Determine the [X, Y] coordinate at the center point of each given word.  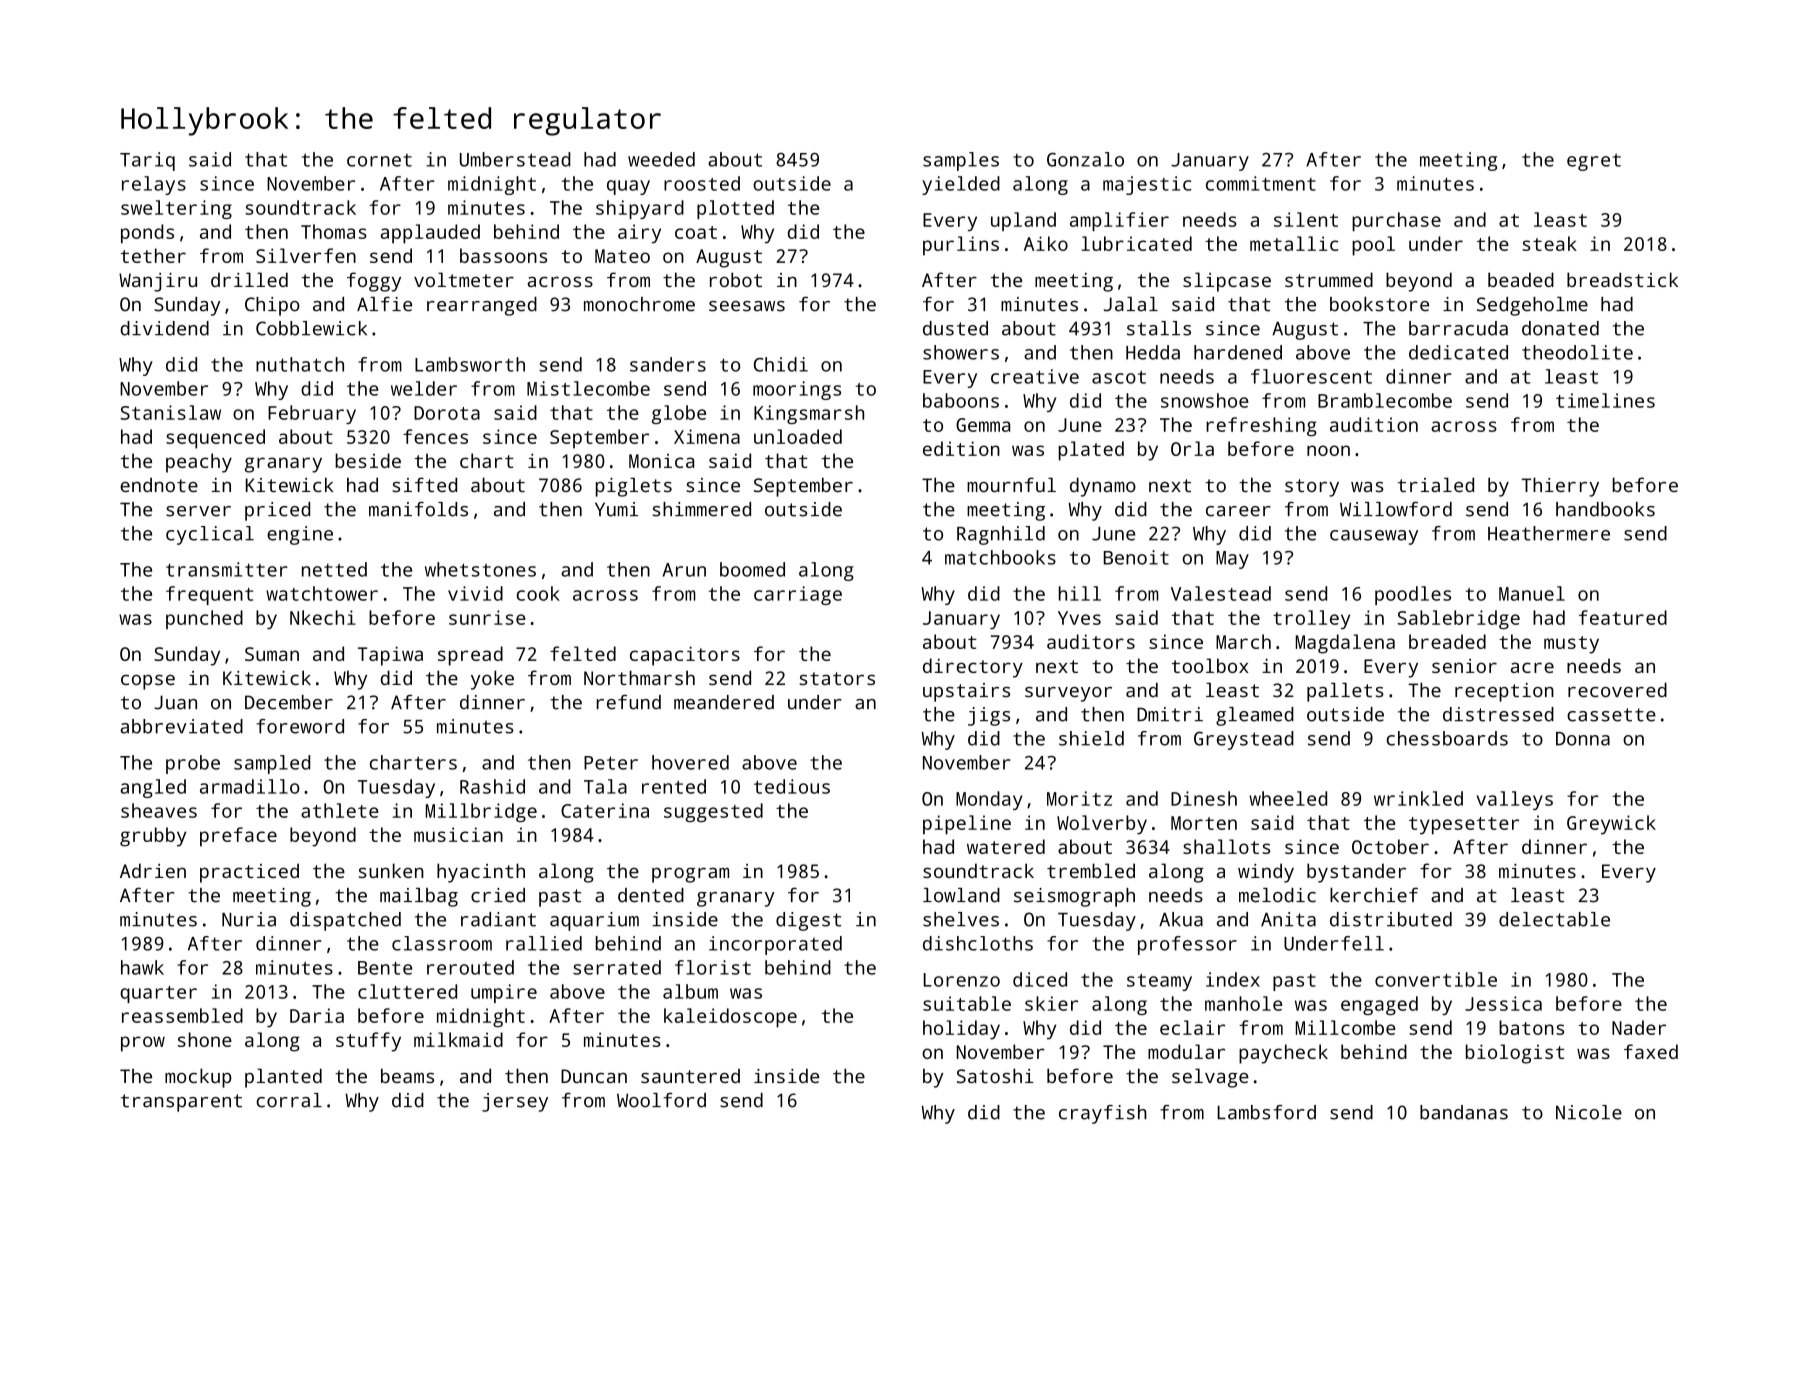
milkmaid [458, 1039]
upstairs [966, 692]
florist [713, 967]
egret [1594, 162]
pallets [1345, 692]
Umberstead [515, 159]
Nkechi [323, 617]
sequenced [215, 439]
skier [1051, 1003]
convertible [1436, 979]
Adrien [153, 870]
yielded [961, 185]
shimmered [702, 509]
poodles [1413, 595]
